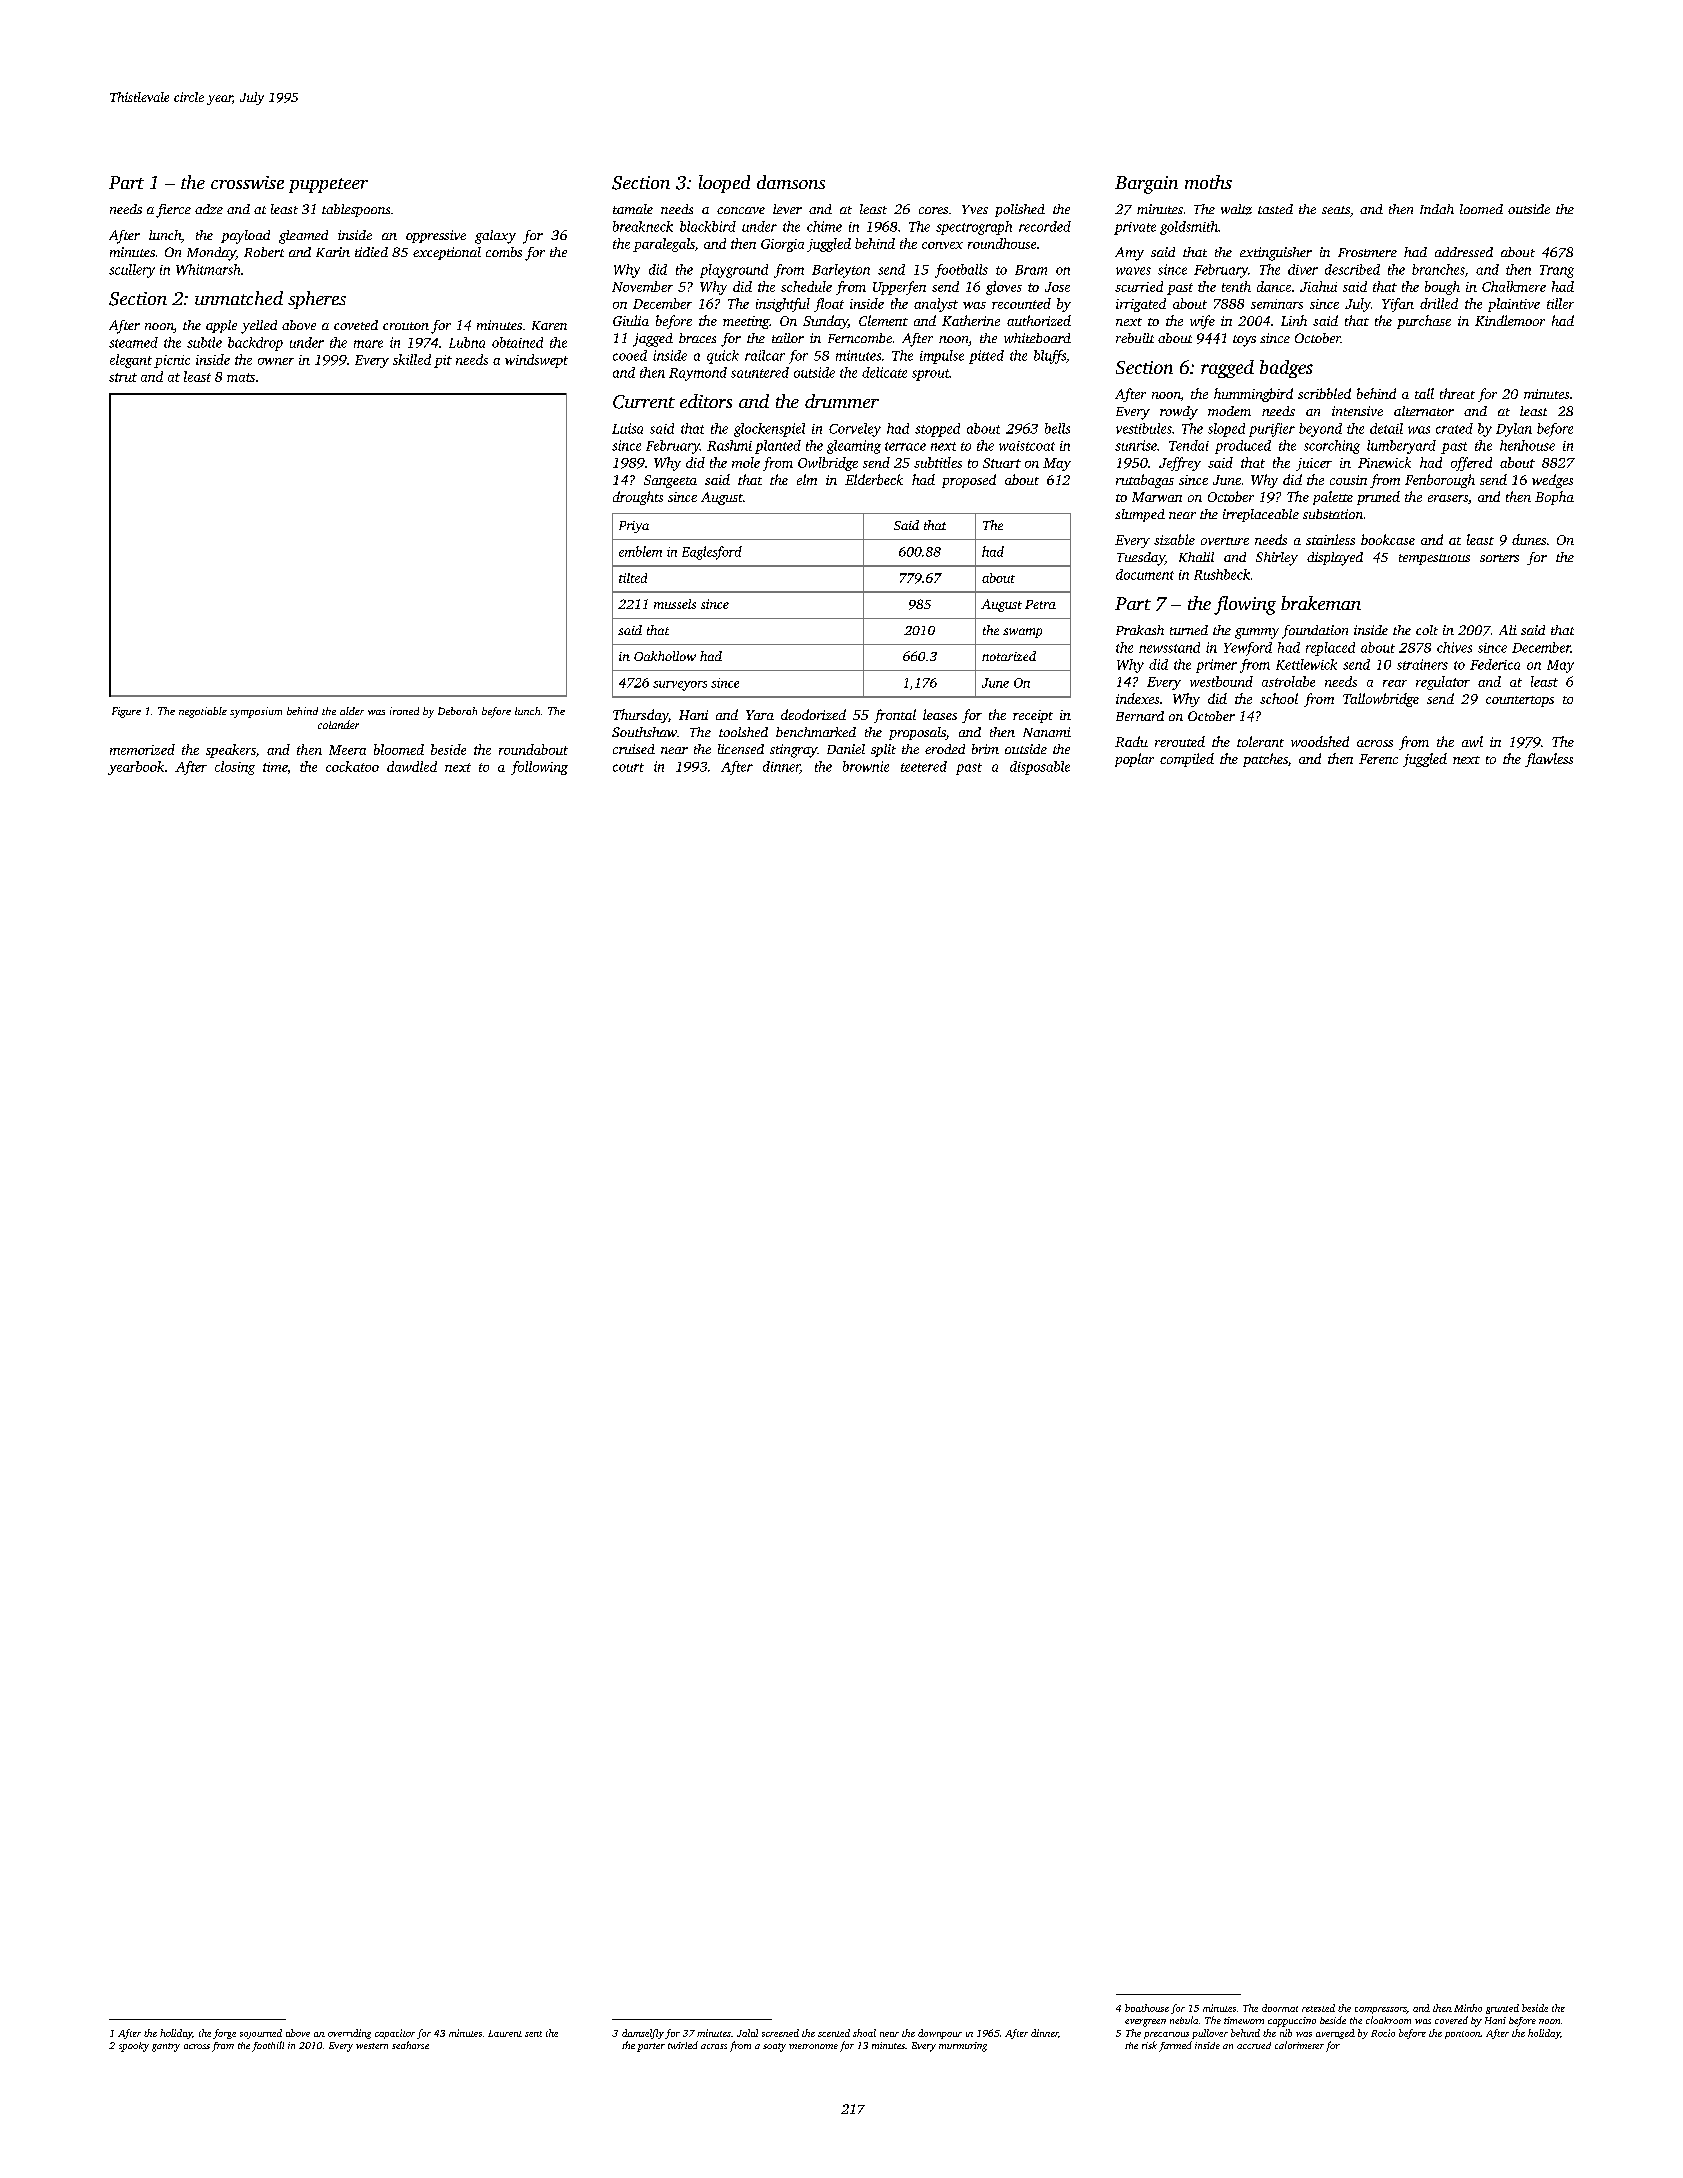  I want to click on negotiable, so click(203, 712).
